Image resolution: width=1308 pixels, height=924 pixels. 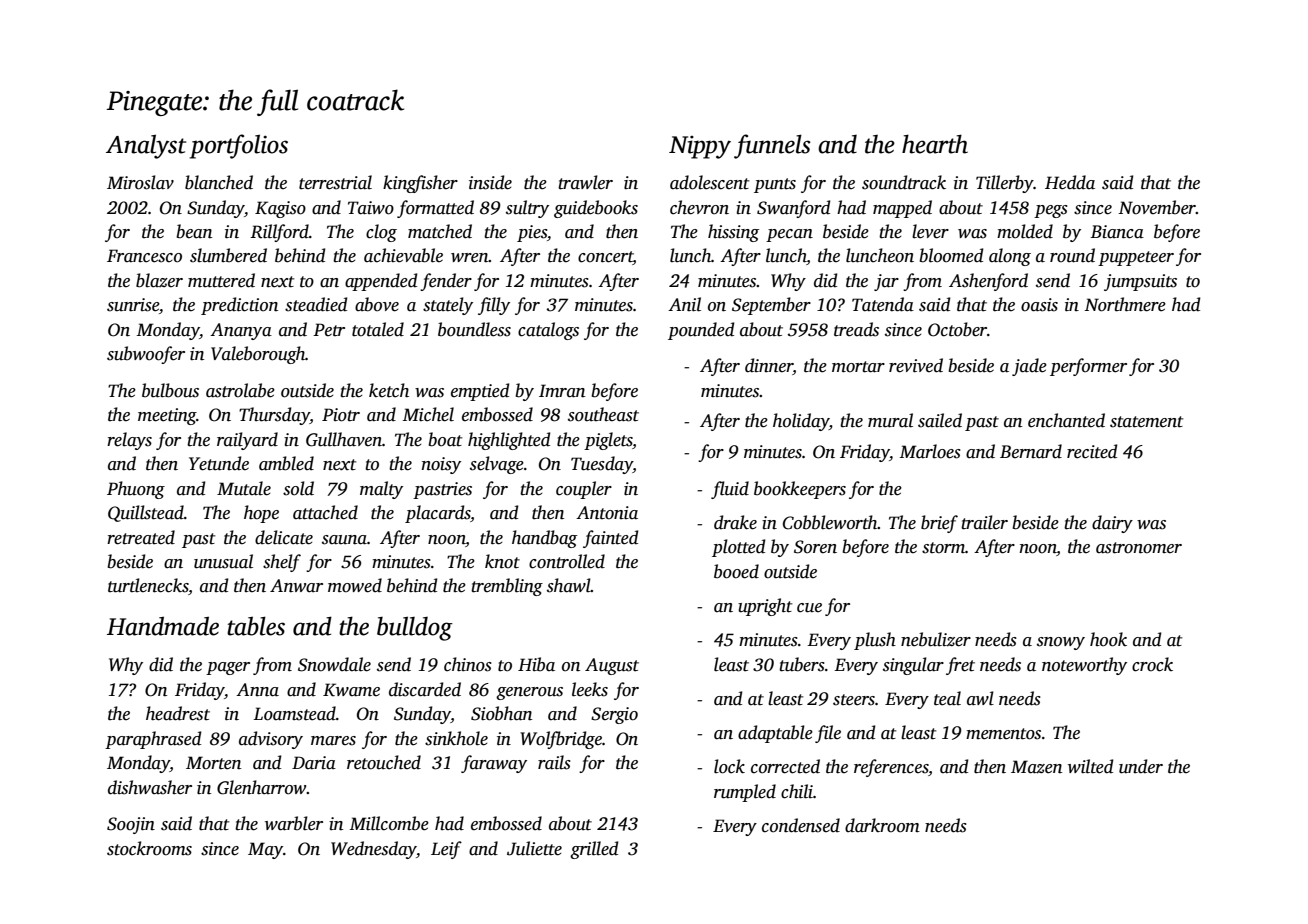 What do you see at coordinates (334, 664) in the screenshot?
I see `Snowdale` at bounding box center [334, 664].
